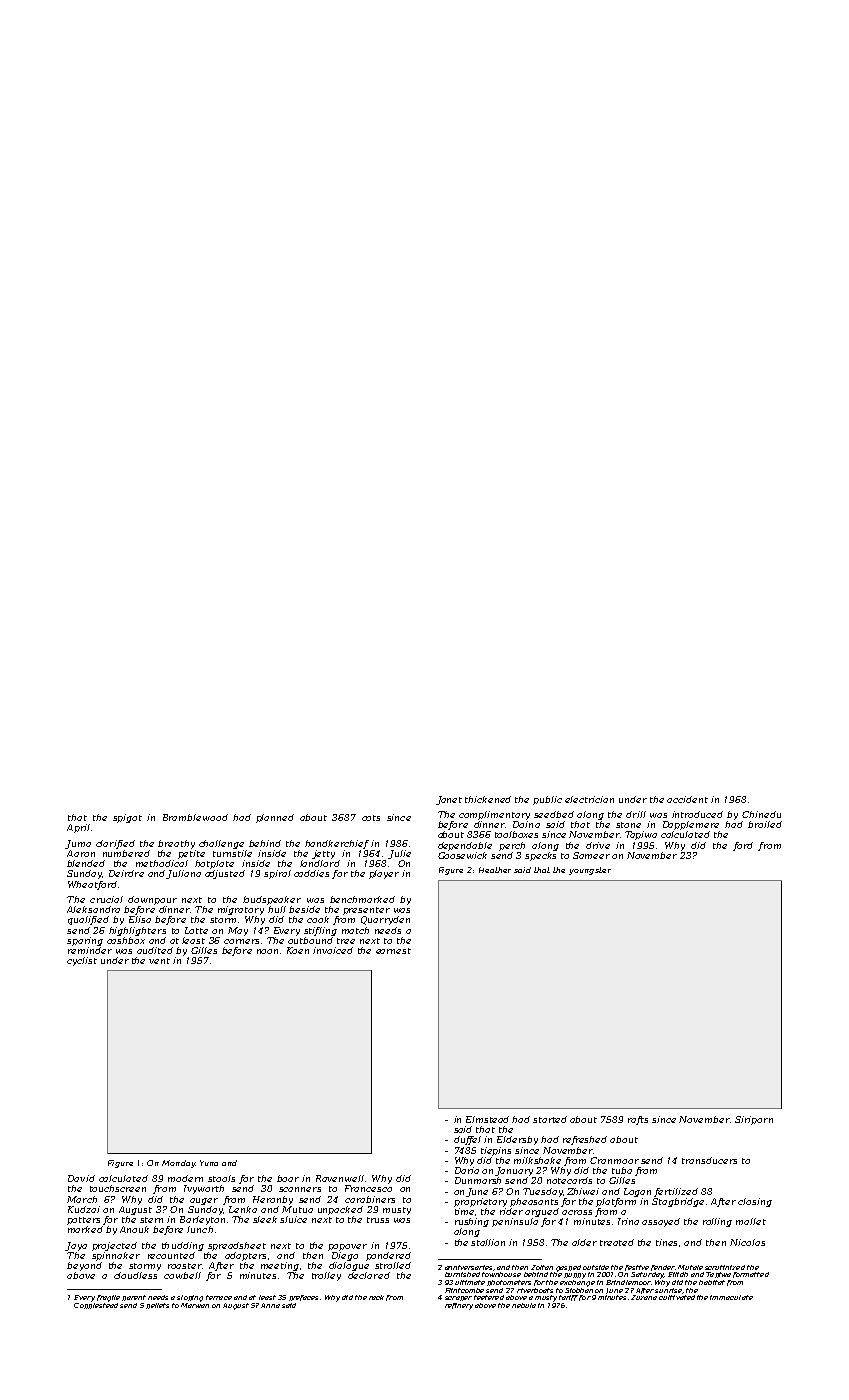  I want to click on stools, so click(221, 1178).
